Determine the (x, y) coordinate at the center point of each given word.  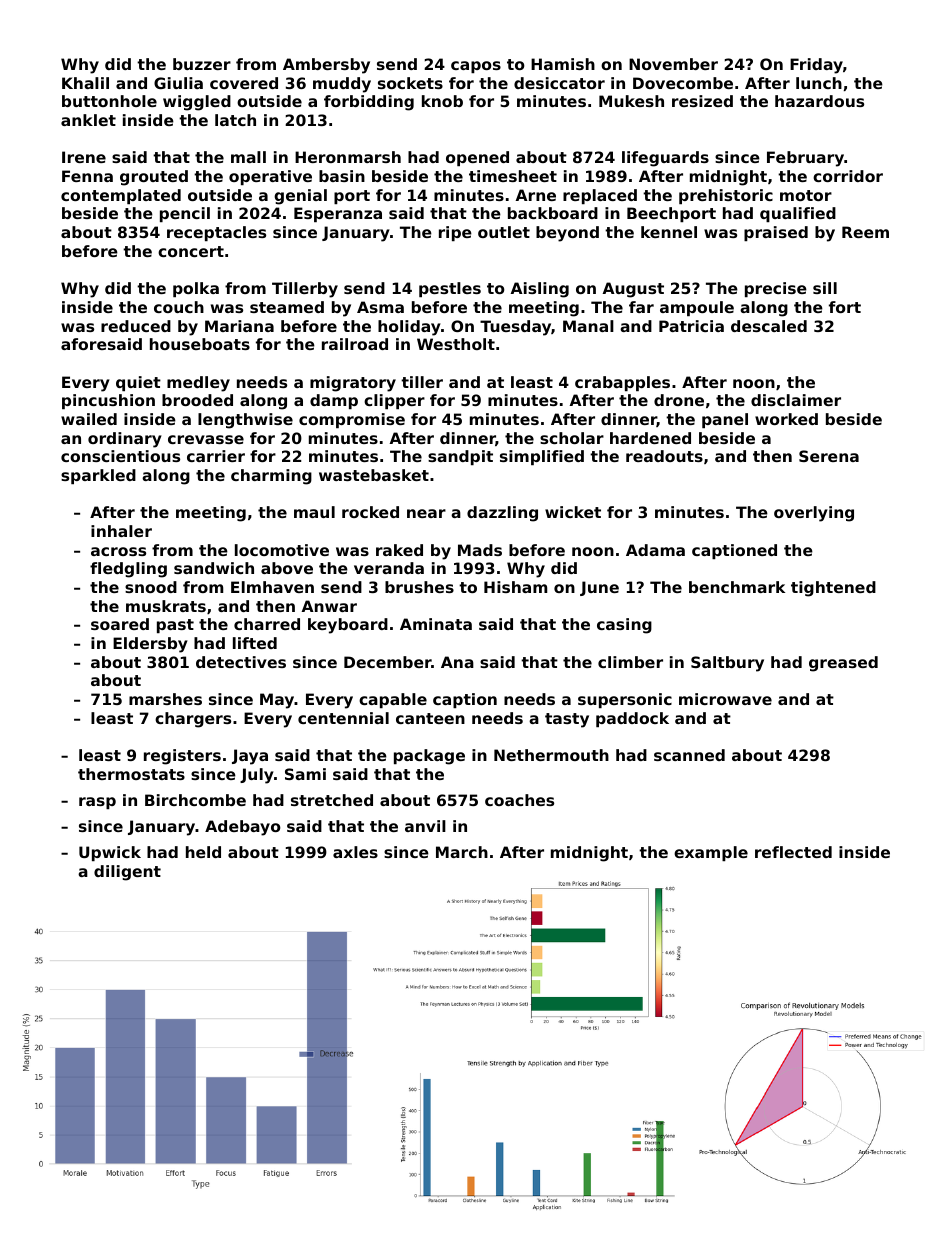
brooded (197, 400)
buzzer (202, 64)
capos (476, 67)
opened (477, 158)
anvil (425, 826)
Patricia (691, 326)
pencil (185, 214)
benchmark (737, 587)
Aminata (436, 624)
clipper (394, 401)
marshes (165, 699)
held (203, 852)
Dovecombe (683, 83)
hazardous (819, 101)
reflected (793, 852)
